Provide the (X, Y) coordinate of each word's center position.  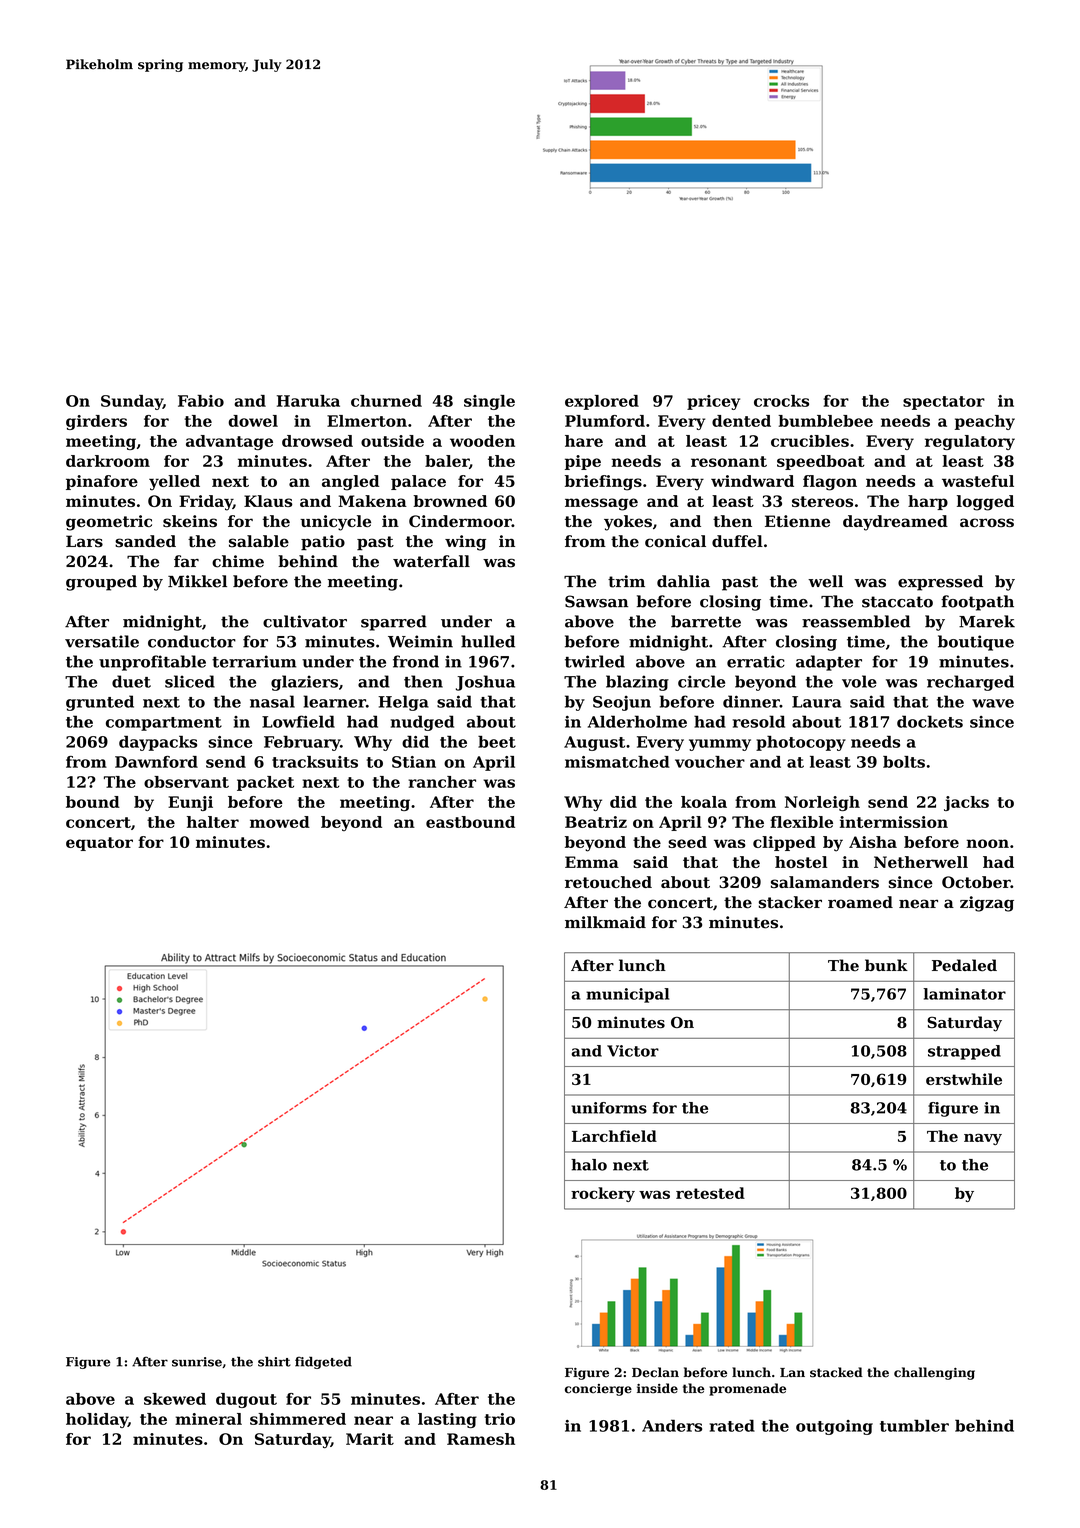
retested (710, 1193)
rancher (442, 782)
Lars (84, 541)
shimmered (298, 1419)
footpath (977, 603)
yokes (628, 523)
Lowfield (298, 721)
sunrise (197, 1362)
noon (988, 843)
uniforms (609, 1108)
